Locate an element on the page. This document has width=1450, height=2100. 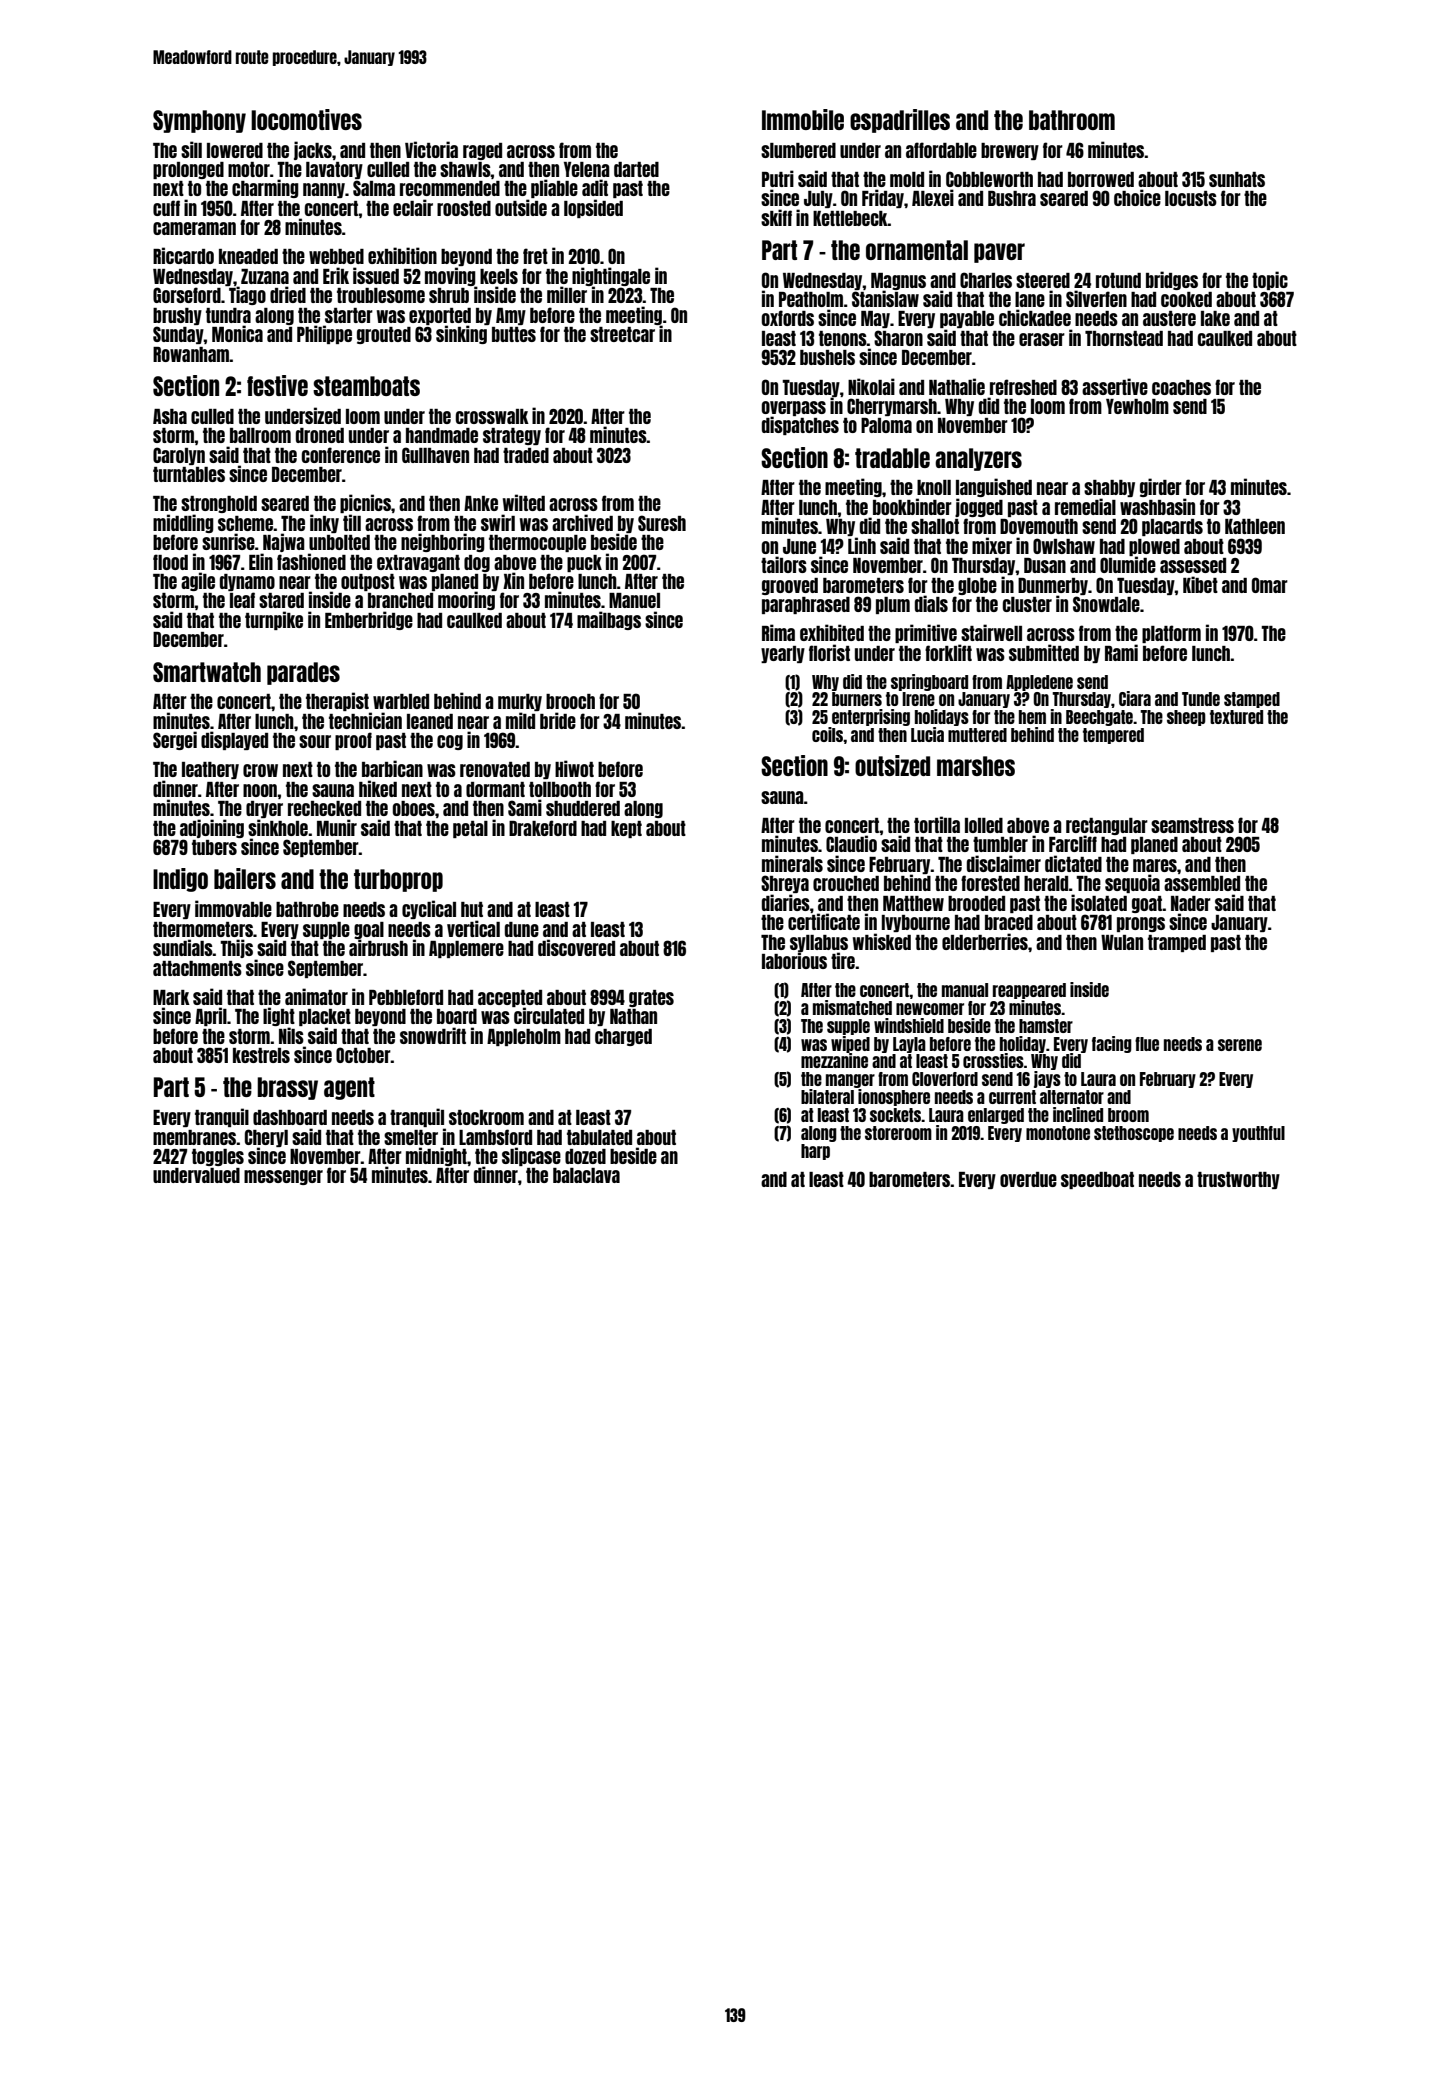
Elin is located at coordinates (261, 561).
